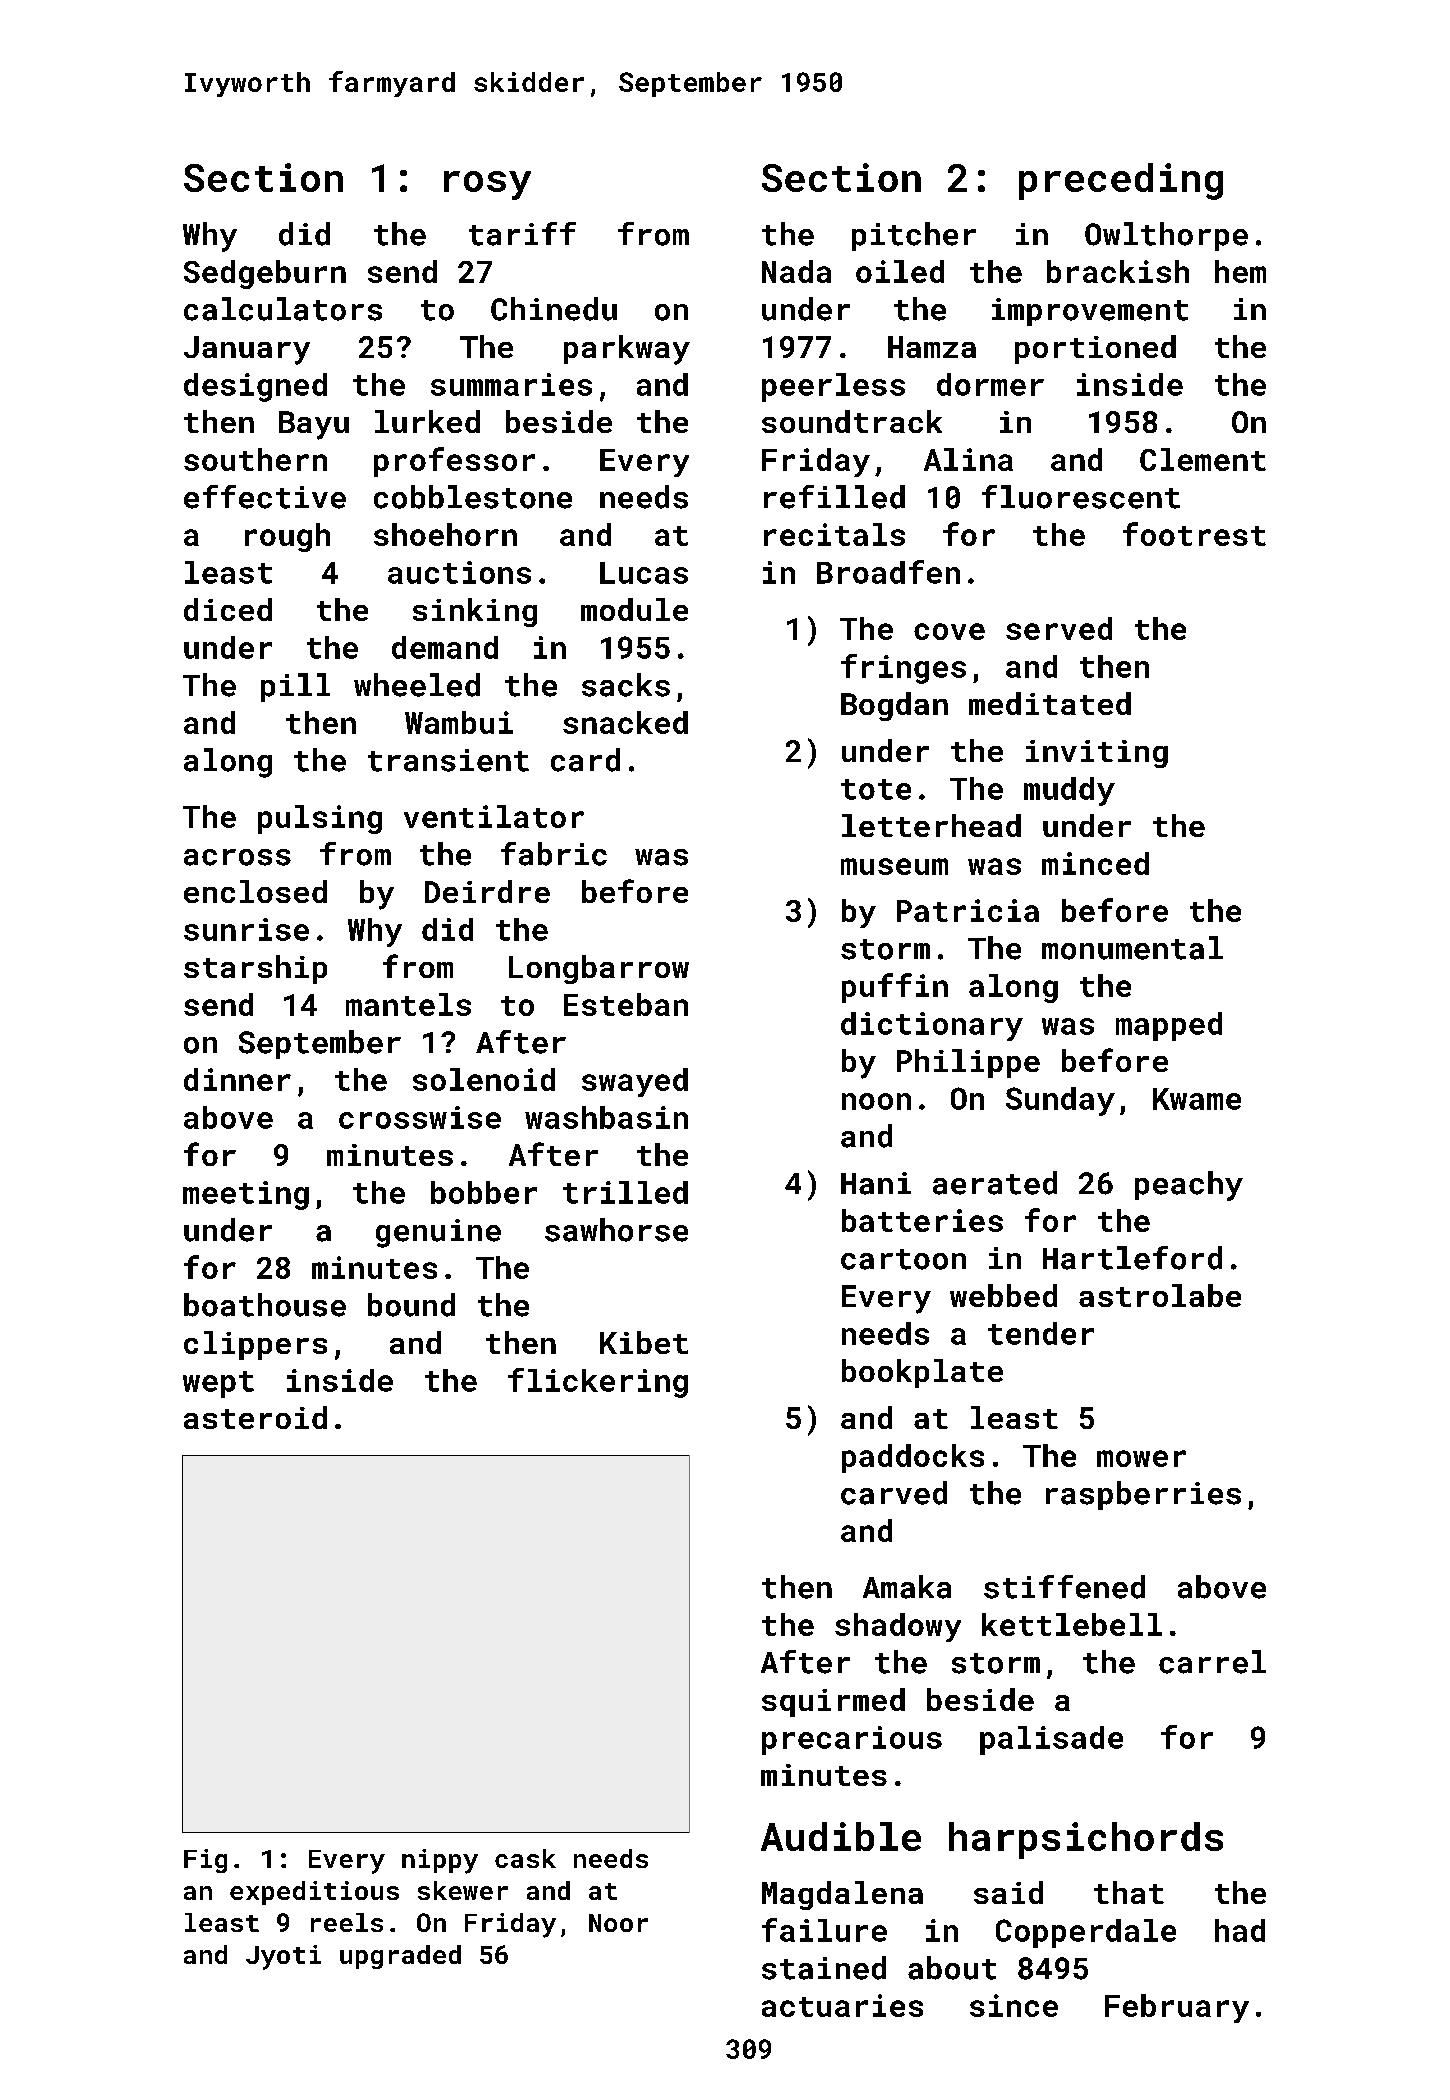 The image size is (1450, 2100). I want to click on Jyoti, so click(283, 1957).
